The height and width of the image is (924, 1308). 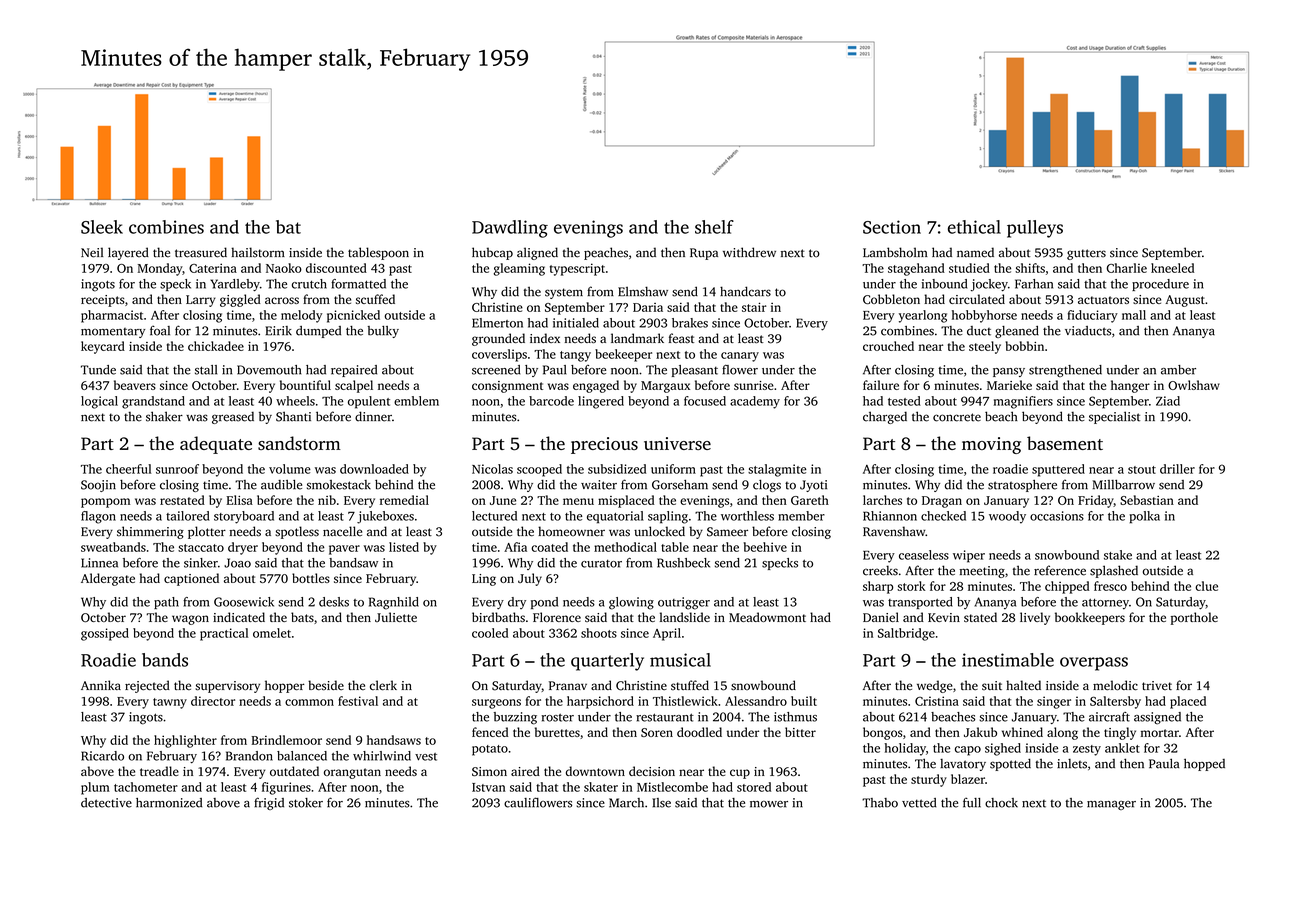 What do you see at coordinates (1168, 401) in the image?
I see `Ziad` at bounding box center [1168, 401].
